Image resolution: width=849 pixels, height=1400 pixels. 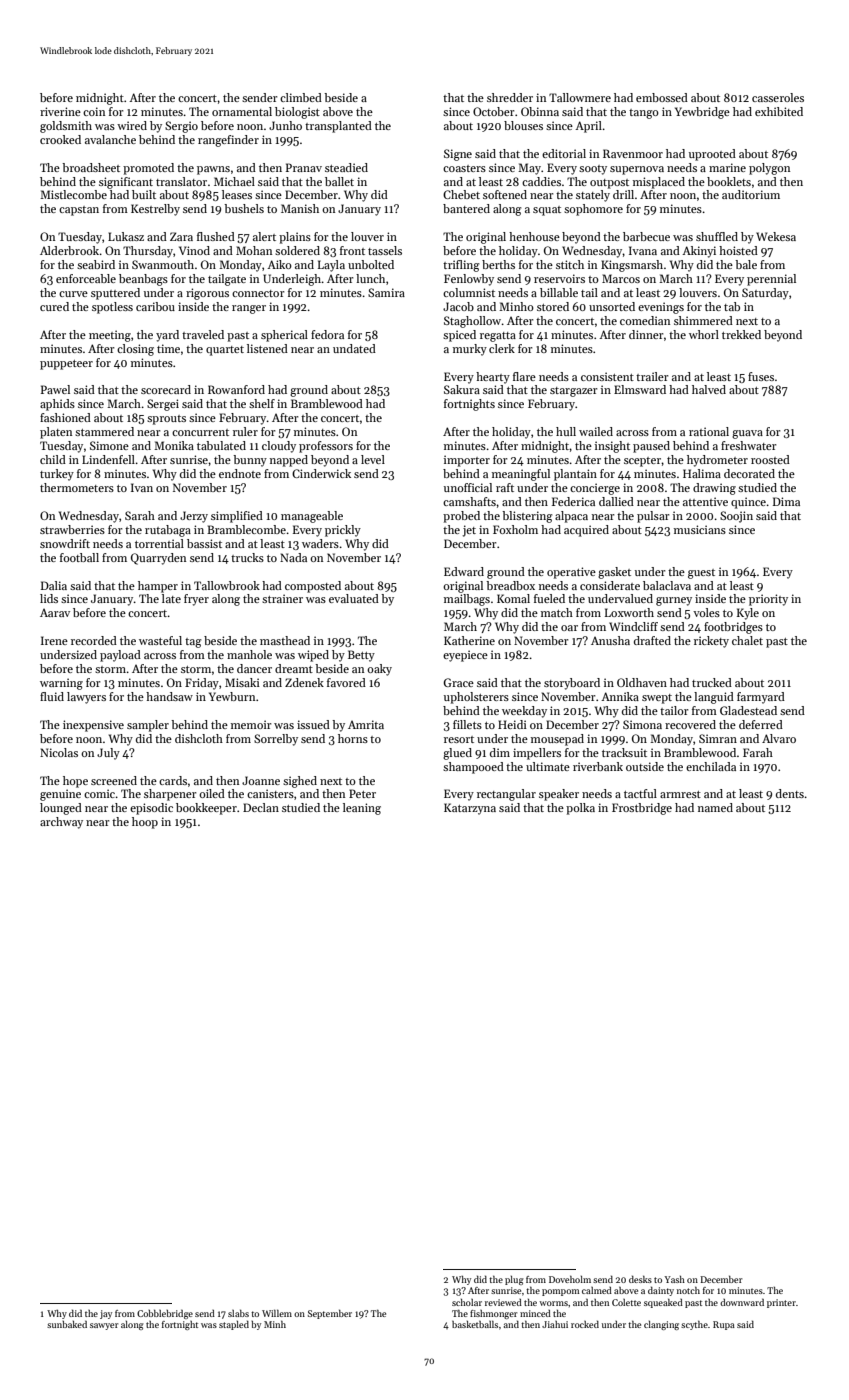 I want to click on child, so click(x=53, y=459).
